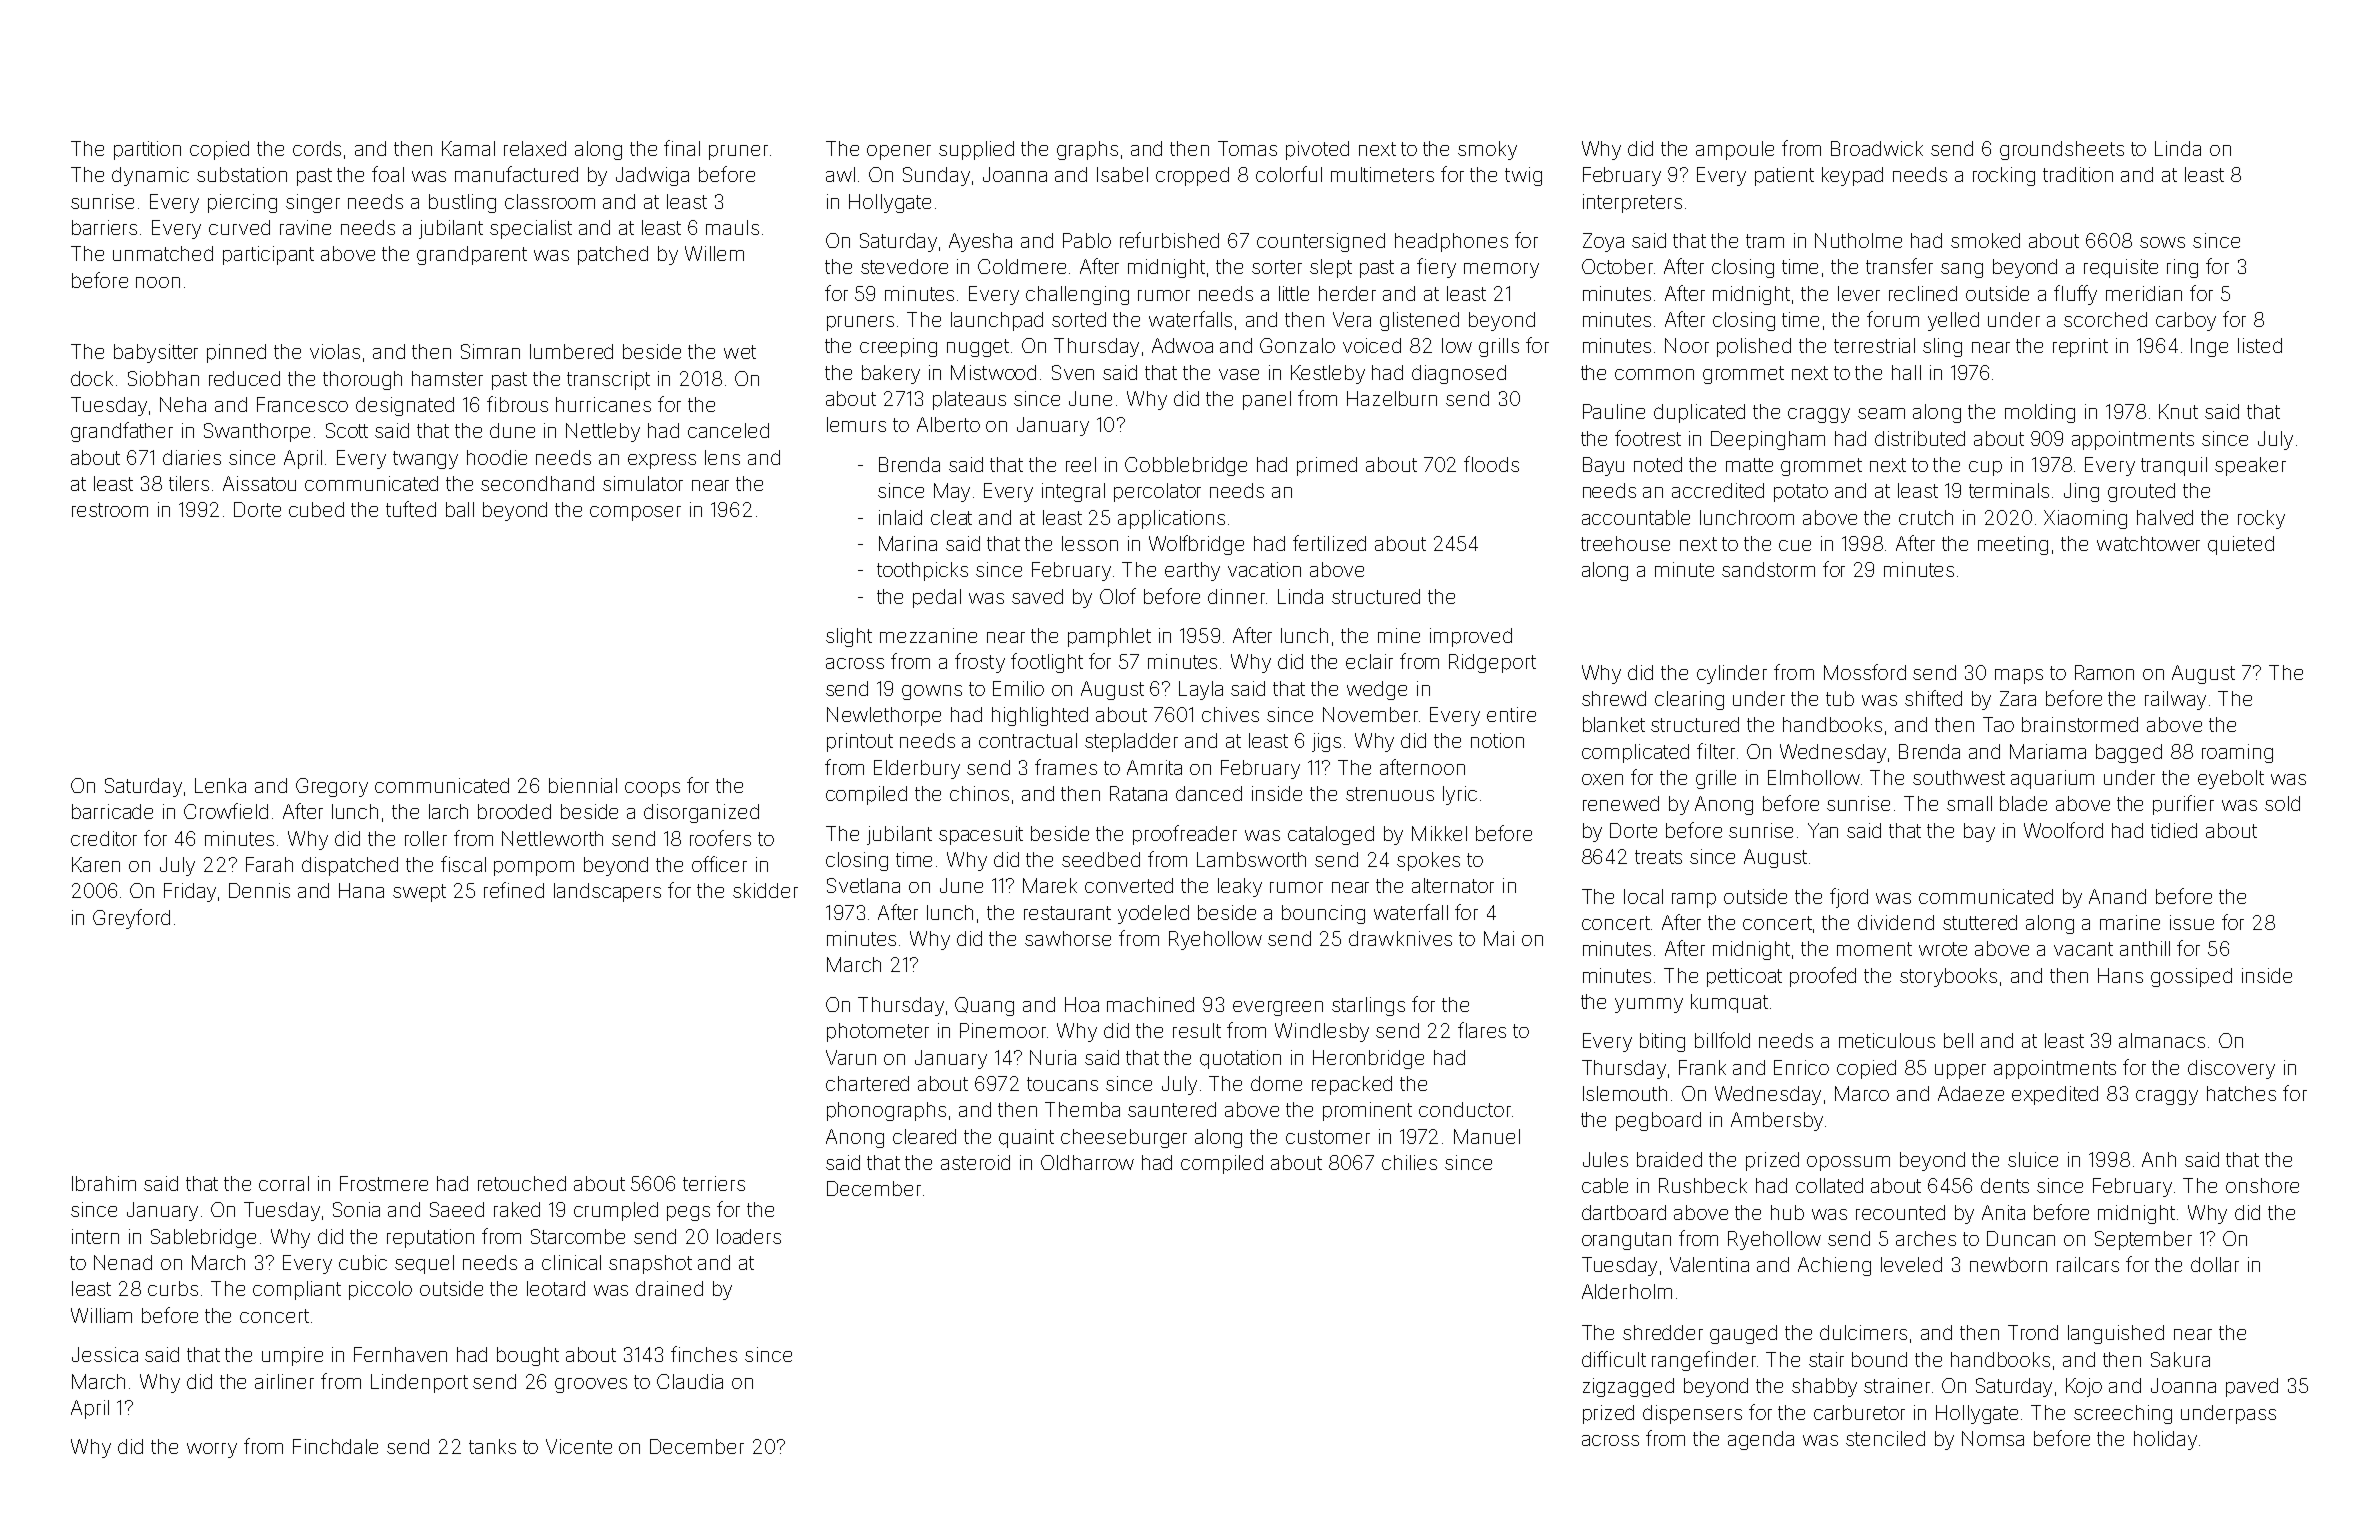  What do you see at coordinates (537, 483) in the page?
I see `secondhand` at bounding box center [537, 483].
